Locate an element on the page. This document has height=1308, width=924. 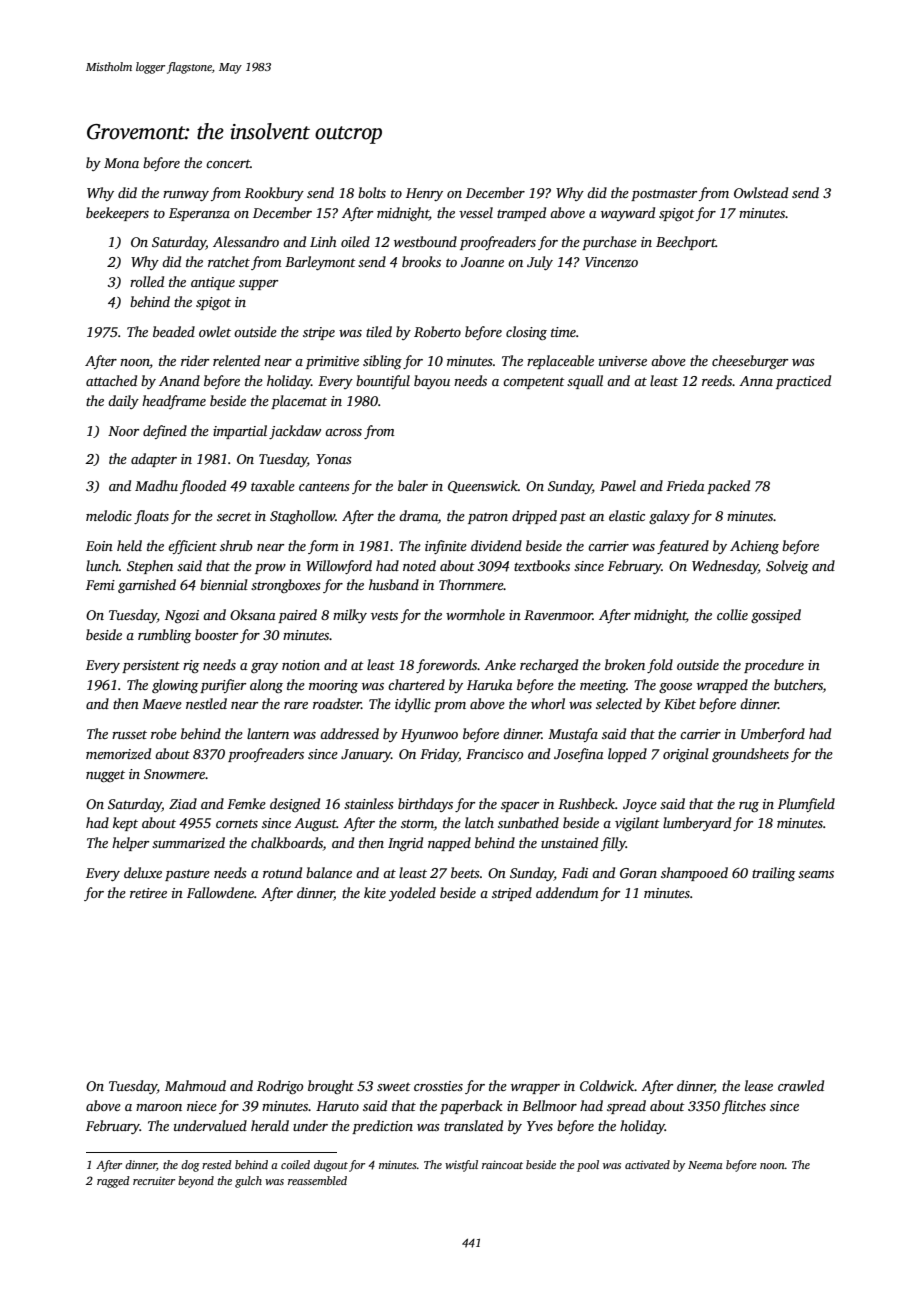
crossties is located at coordinates (438, 1086).
